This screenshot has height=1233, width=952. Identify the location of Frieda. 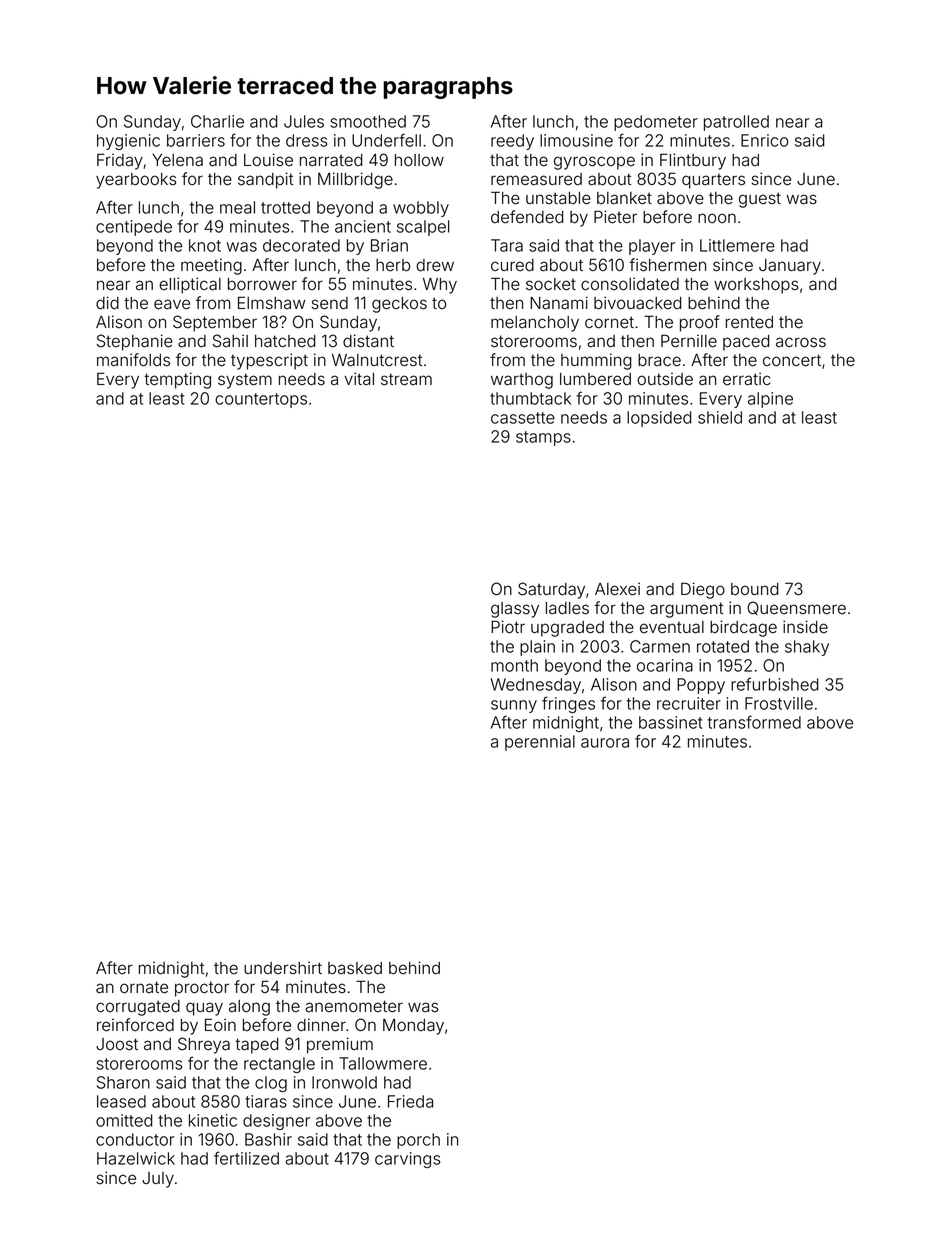
(410, 1101).
